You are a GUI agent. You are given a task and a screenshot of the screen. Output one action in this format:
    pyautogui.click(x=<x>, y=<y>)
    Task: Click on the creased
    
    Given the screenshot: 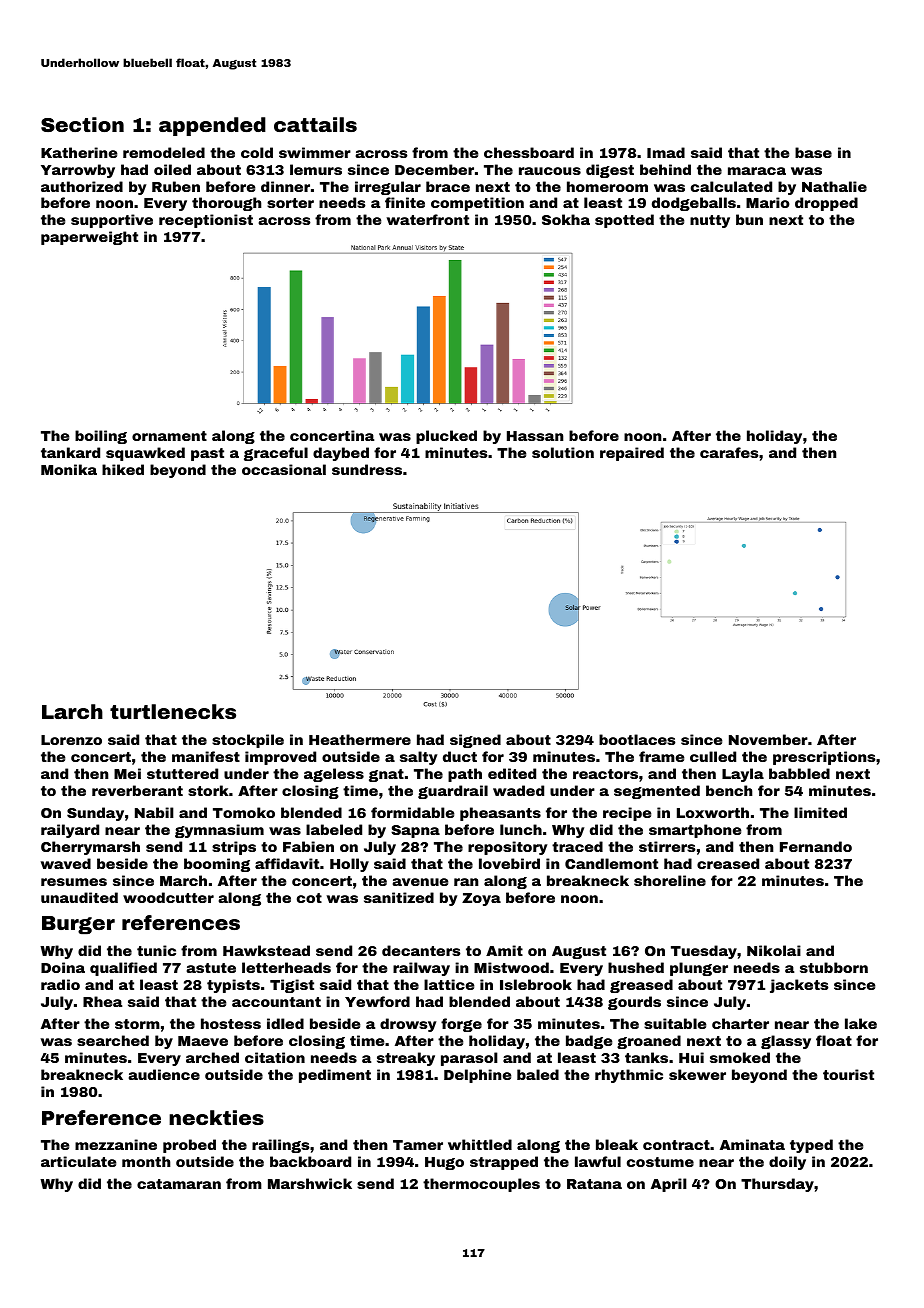 What is the action you would take?
    pyautogui.click(x=728, y=863)
